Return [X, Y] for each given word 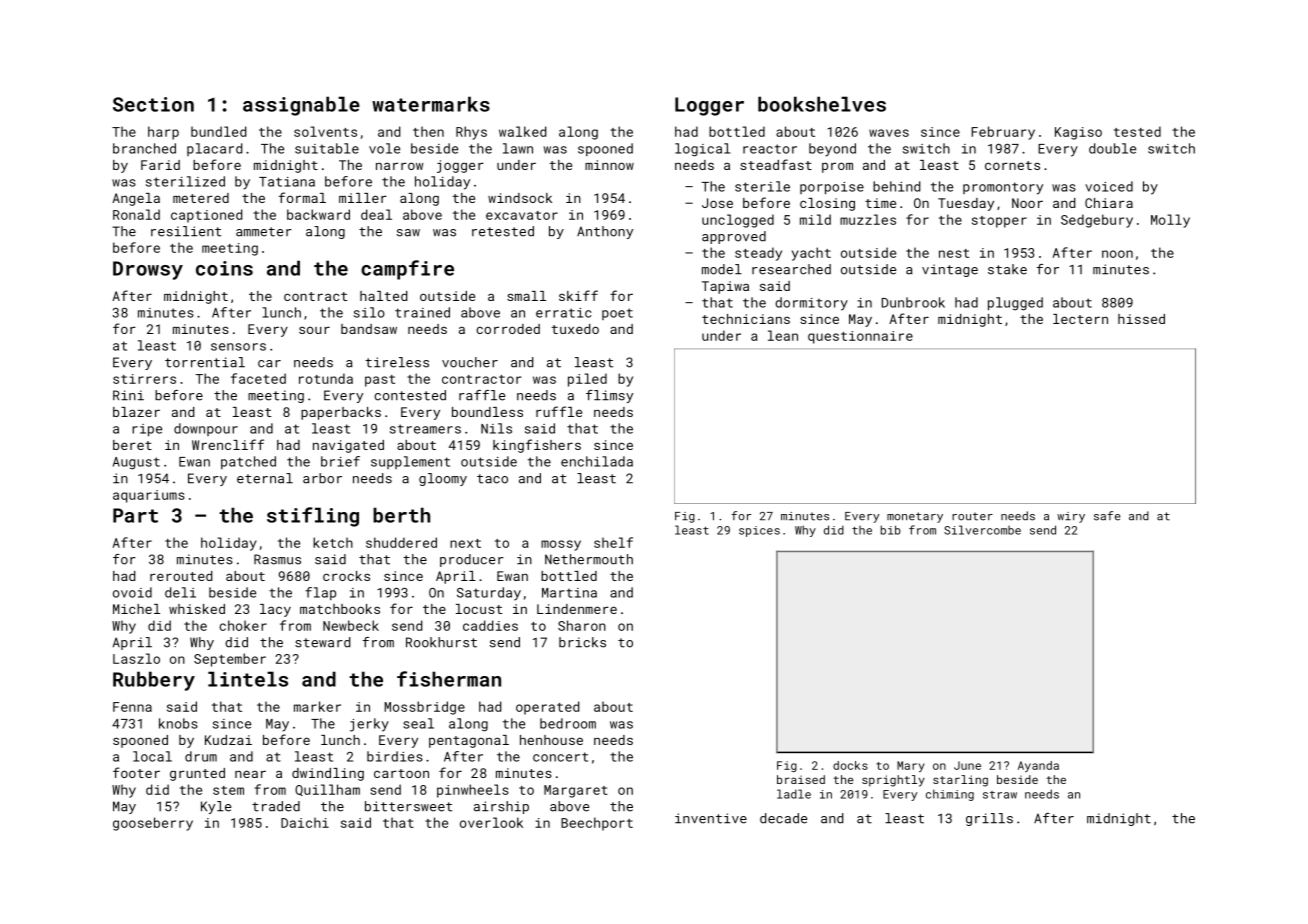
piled [587, 380]
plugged [1015, 304]
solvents [325, 131]
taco [492, 479]
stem [228, 790]
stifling [313, 517]
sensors [238, 347]
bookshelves [822, 104]
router [972, 516]
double [1112, 148]
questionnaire [860, 337]
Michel [136, 609]
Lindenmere [577, 609]
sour [314, 330]
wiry [1071, 517]
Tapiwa [725, 287]
